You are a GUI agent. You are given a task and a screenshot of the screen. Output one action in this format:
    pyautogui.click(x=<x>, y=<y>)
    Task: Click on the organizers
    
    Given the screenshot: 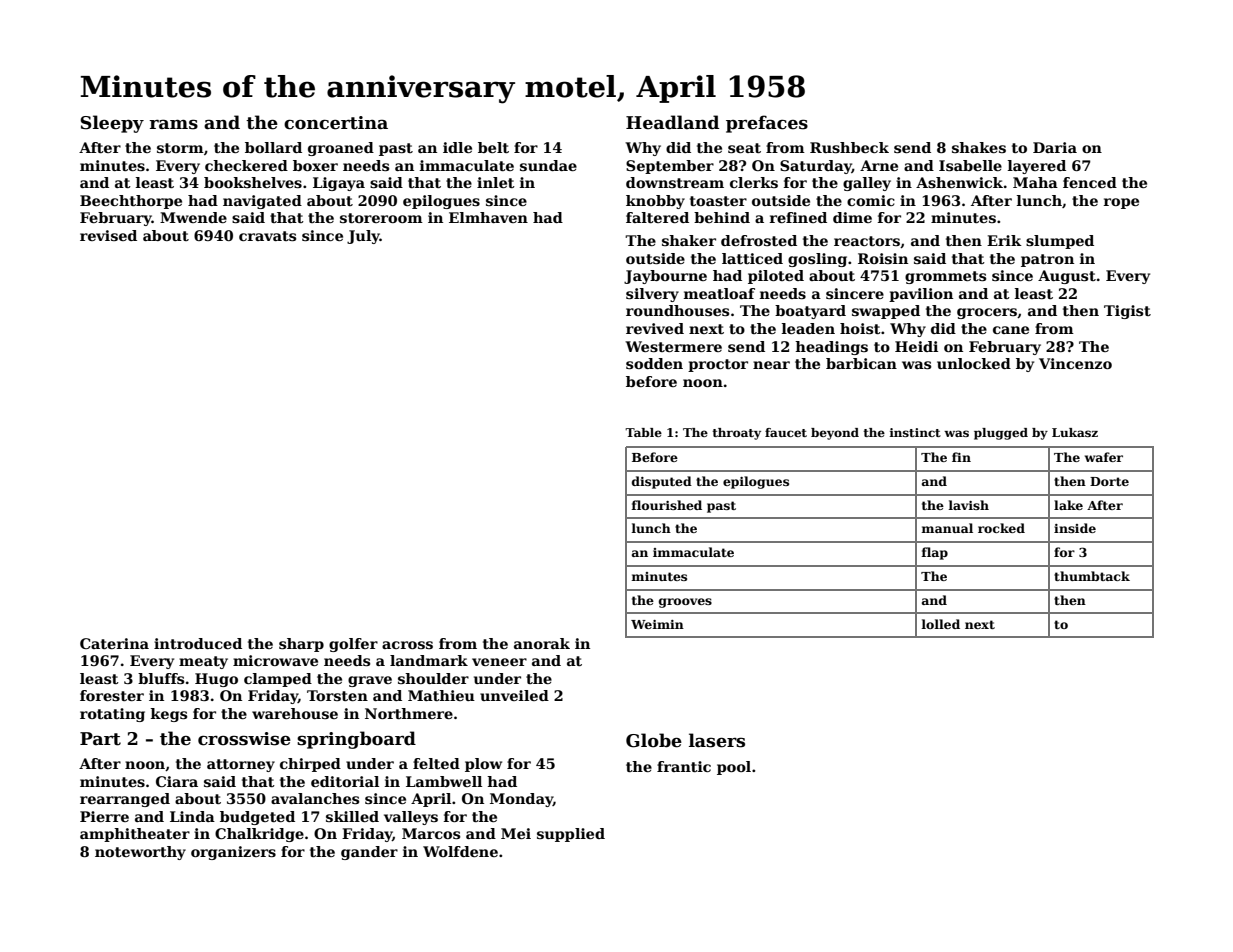 What is the action you would take?
    pyautogui.click(x=233, y=853)
